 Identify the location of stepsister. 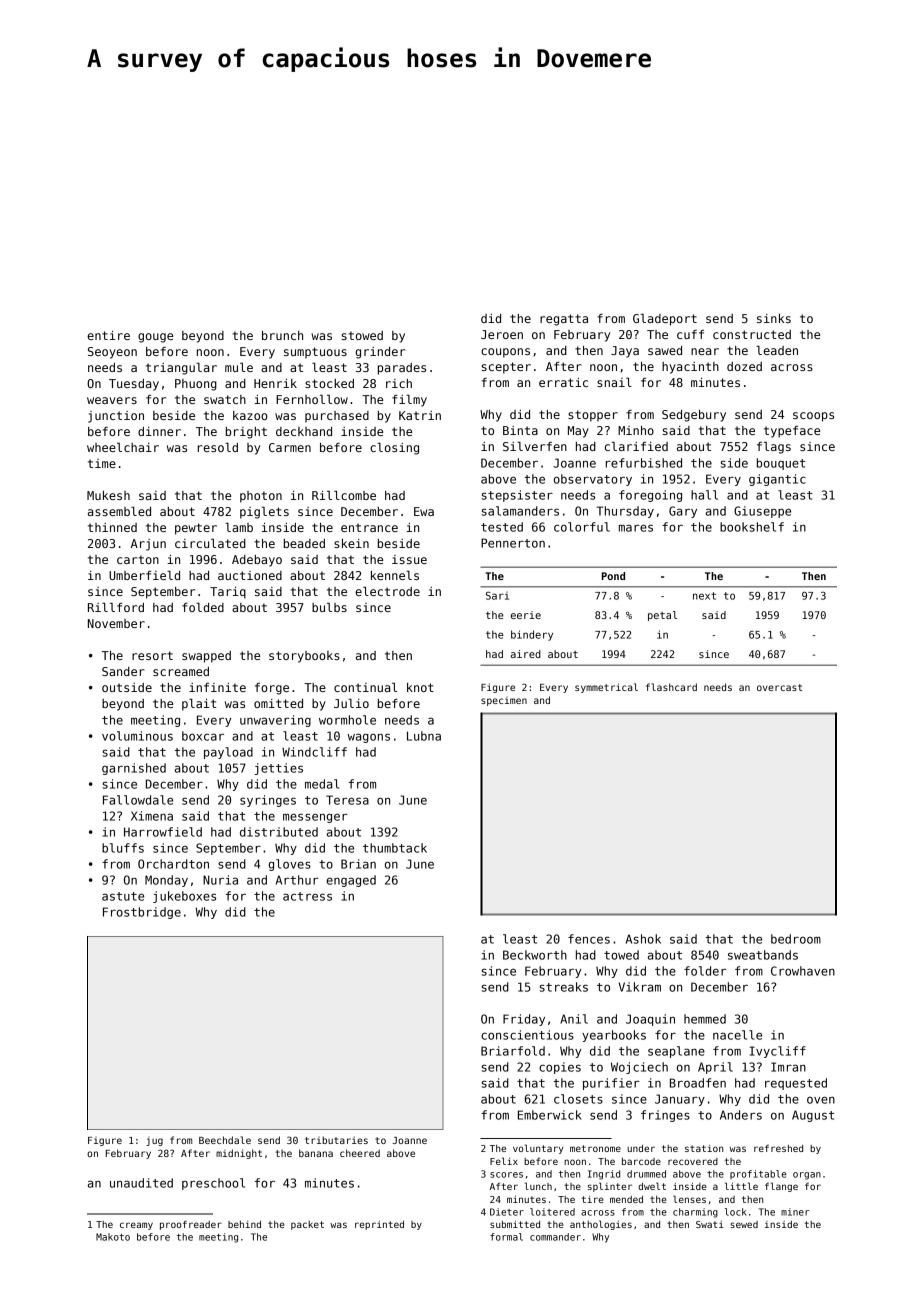
(517, 496).
